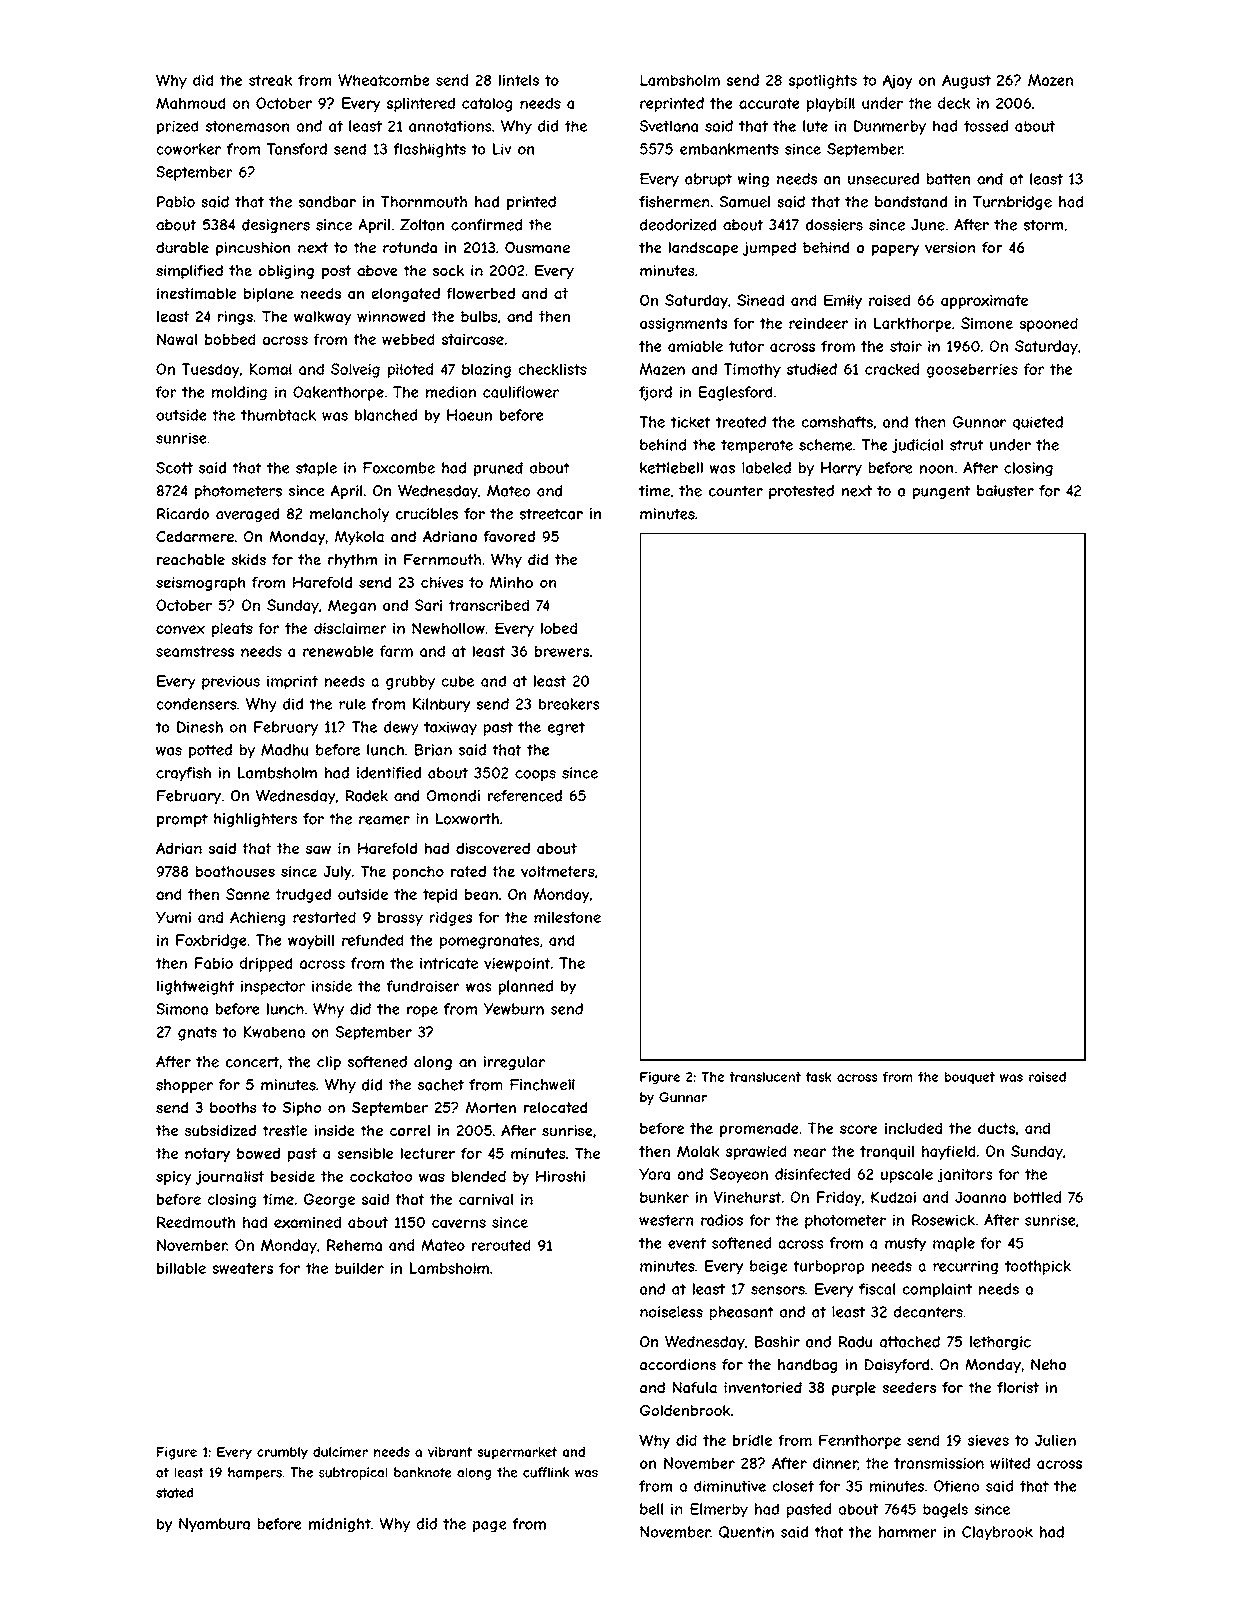 This screenshot has height=1607, width=1242. I want to click on bouquet, so click(970, 1078).
